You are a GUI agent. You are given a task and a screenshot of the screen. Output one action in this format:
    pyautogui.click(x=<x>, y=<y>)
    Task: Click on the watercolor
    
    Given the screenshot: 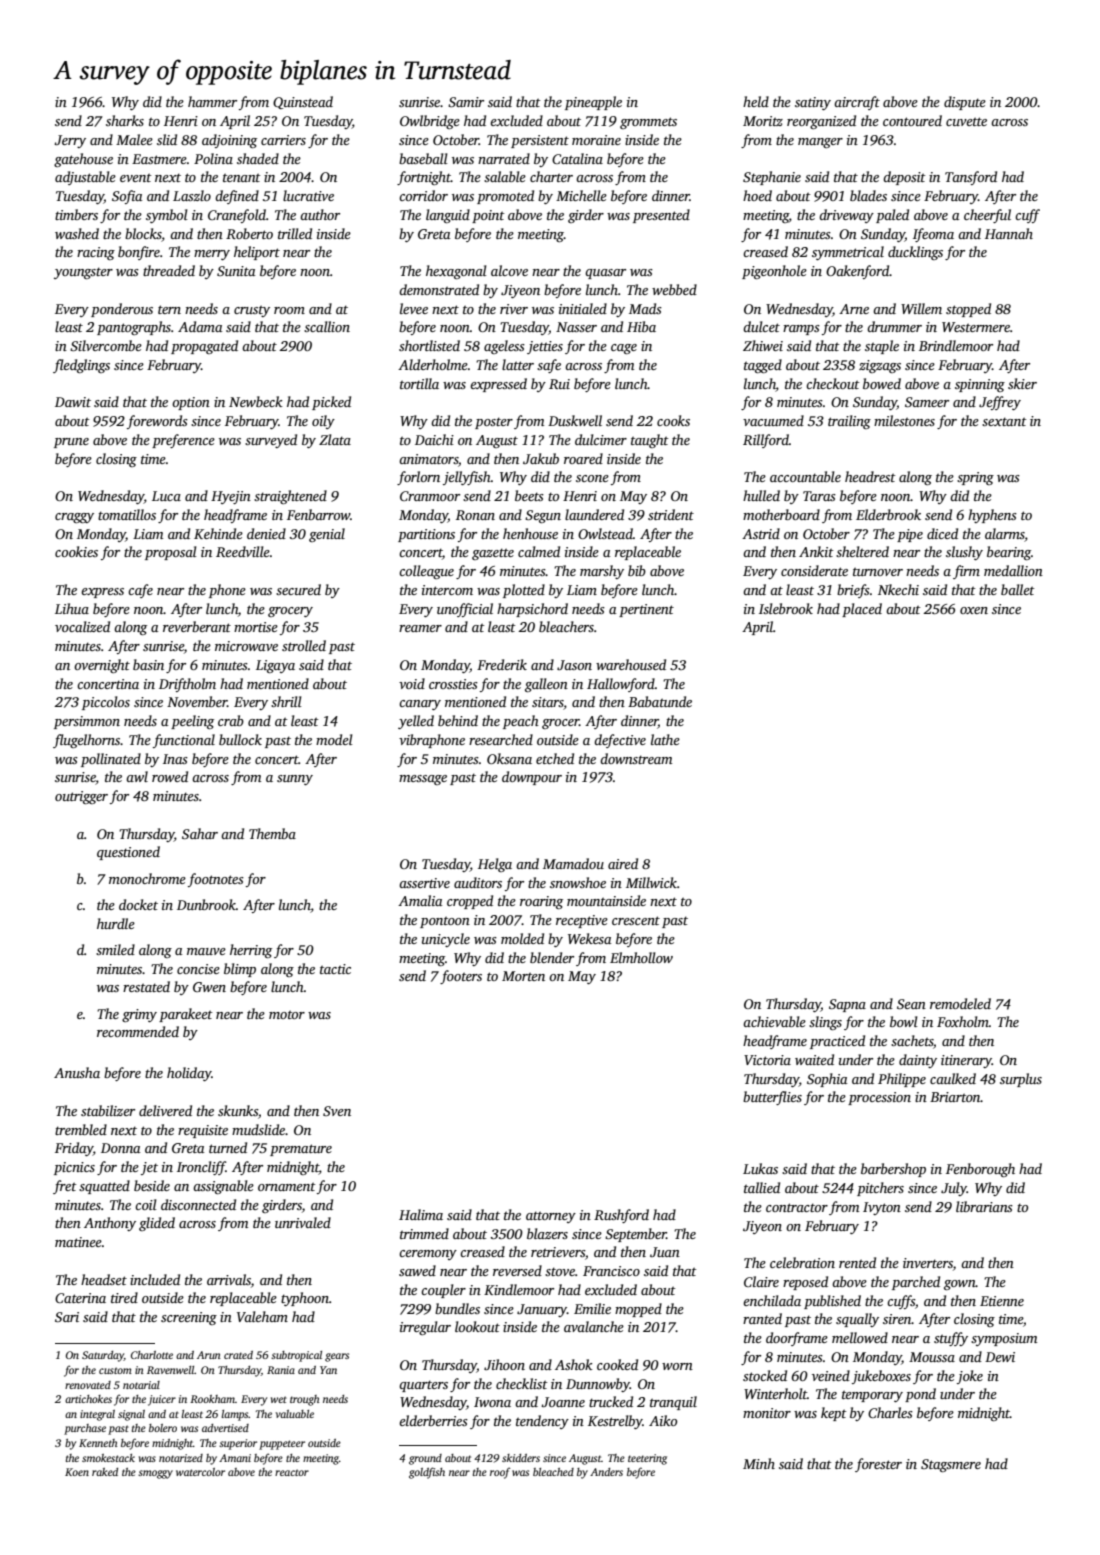 What is the action you would take?
    pyautogui.click(x=200, y=1472)
